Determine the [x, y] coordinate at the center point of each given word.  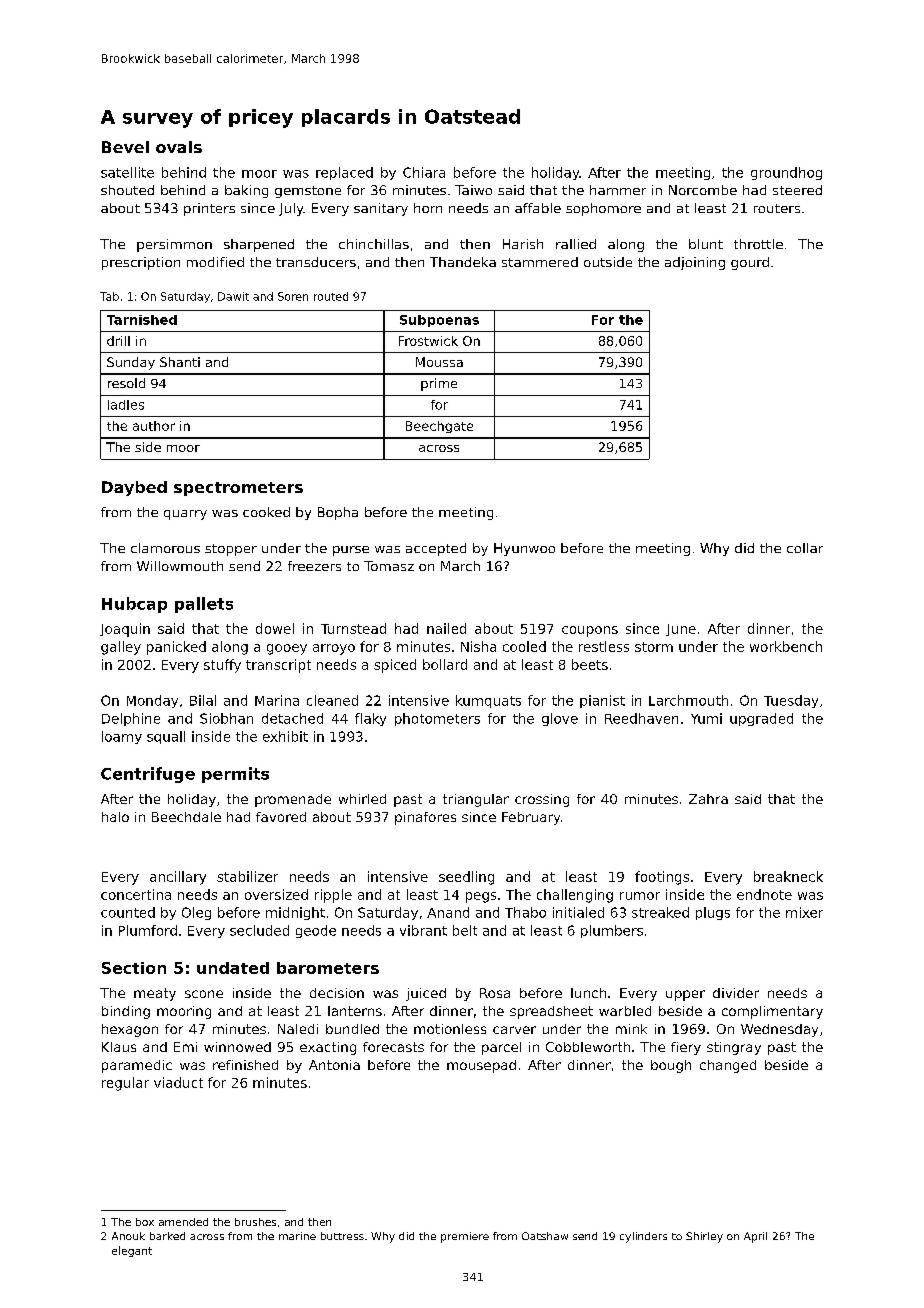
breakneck [788, 876]
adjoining [695, 263]
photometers [437, 719]
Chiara [424, 172]
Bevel [125, 147]
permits [235, 775]
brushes [255, 1222]
